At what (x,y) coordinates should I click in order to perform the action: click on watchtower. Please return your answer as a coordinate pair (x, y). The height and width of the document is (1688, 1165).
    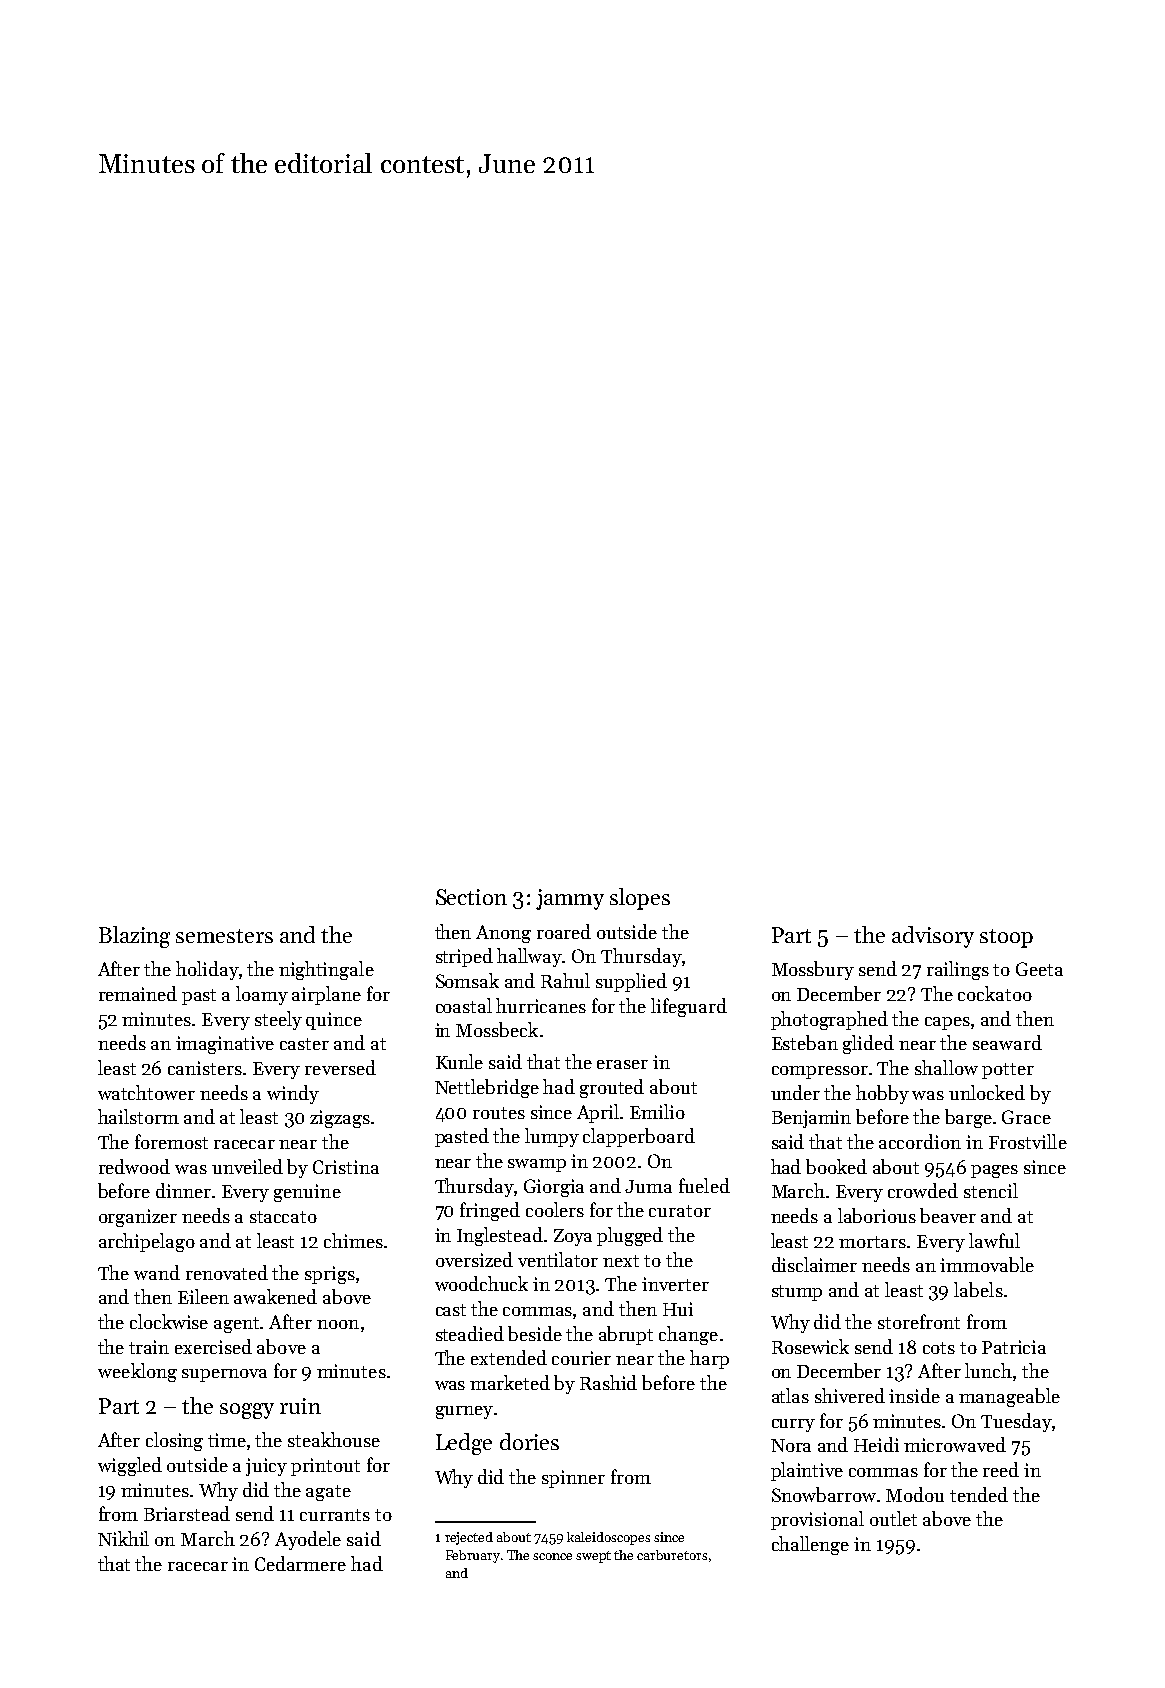
    Looking at the image, I should click on (146, 1092).
